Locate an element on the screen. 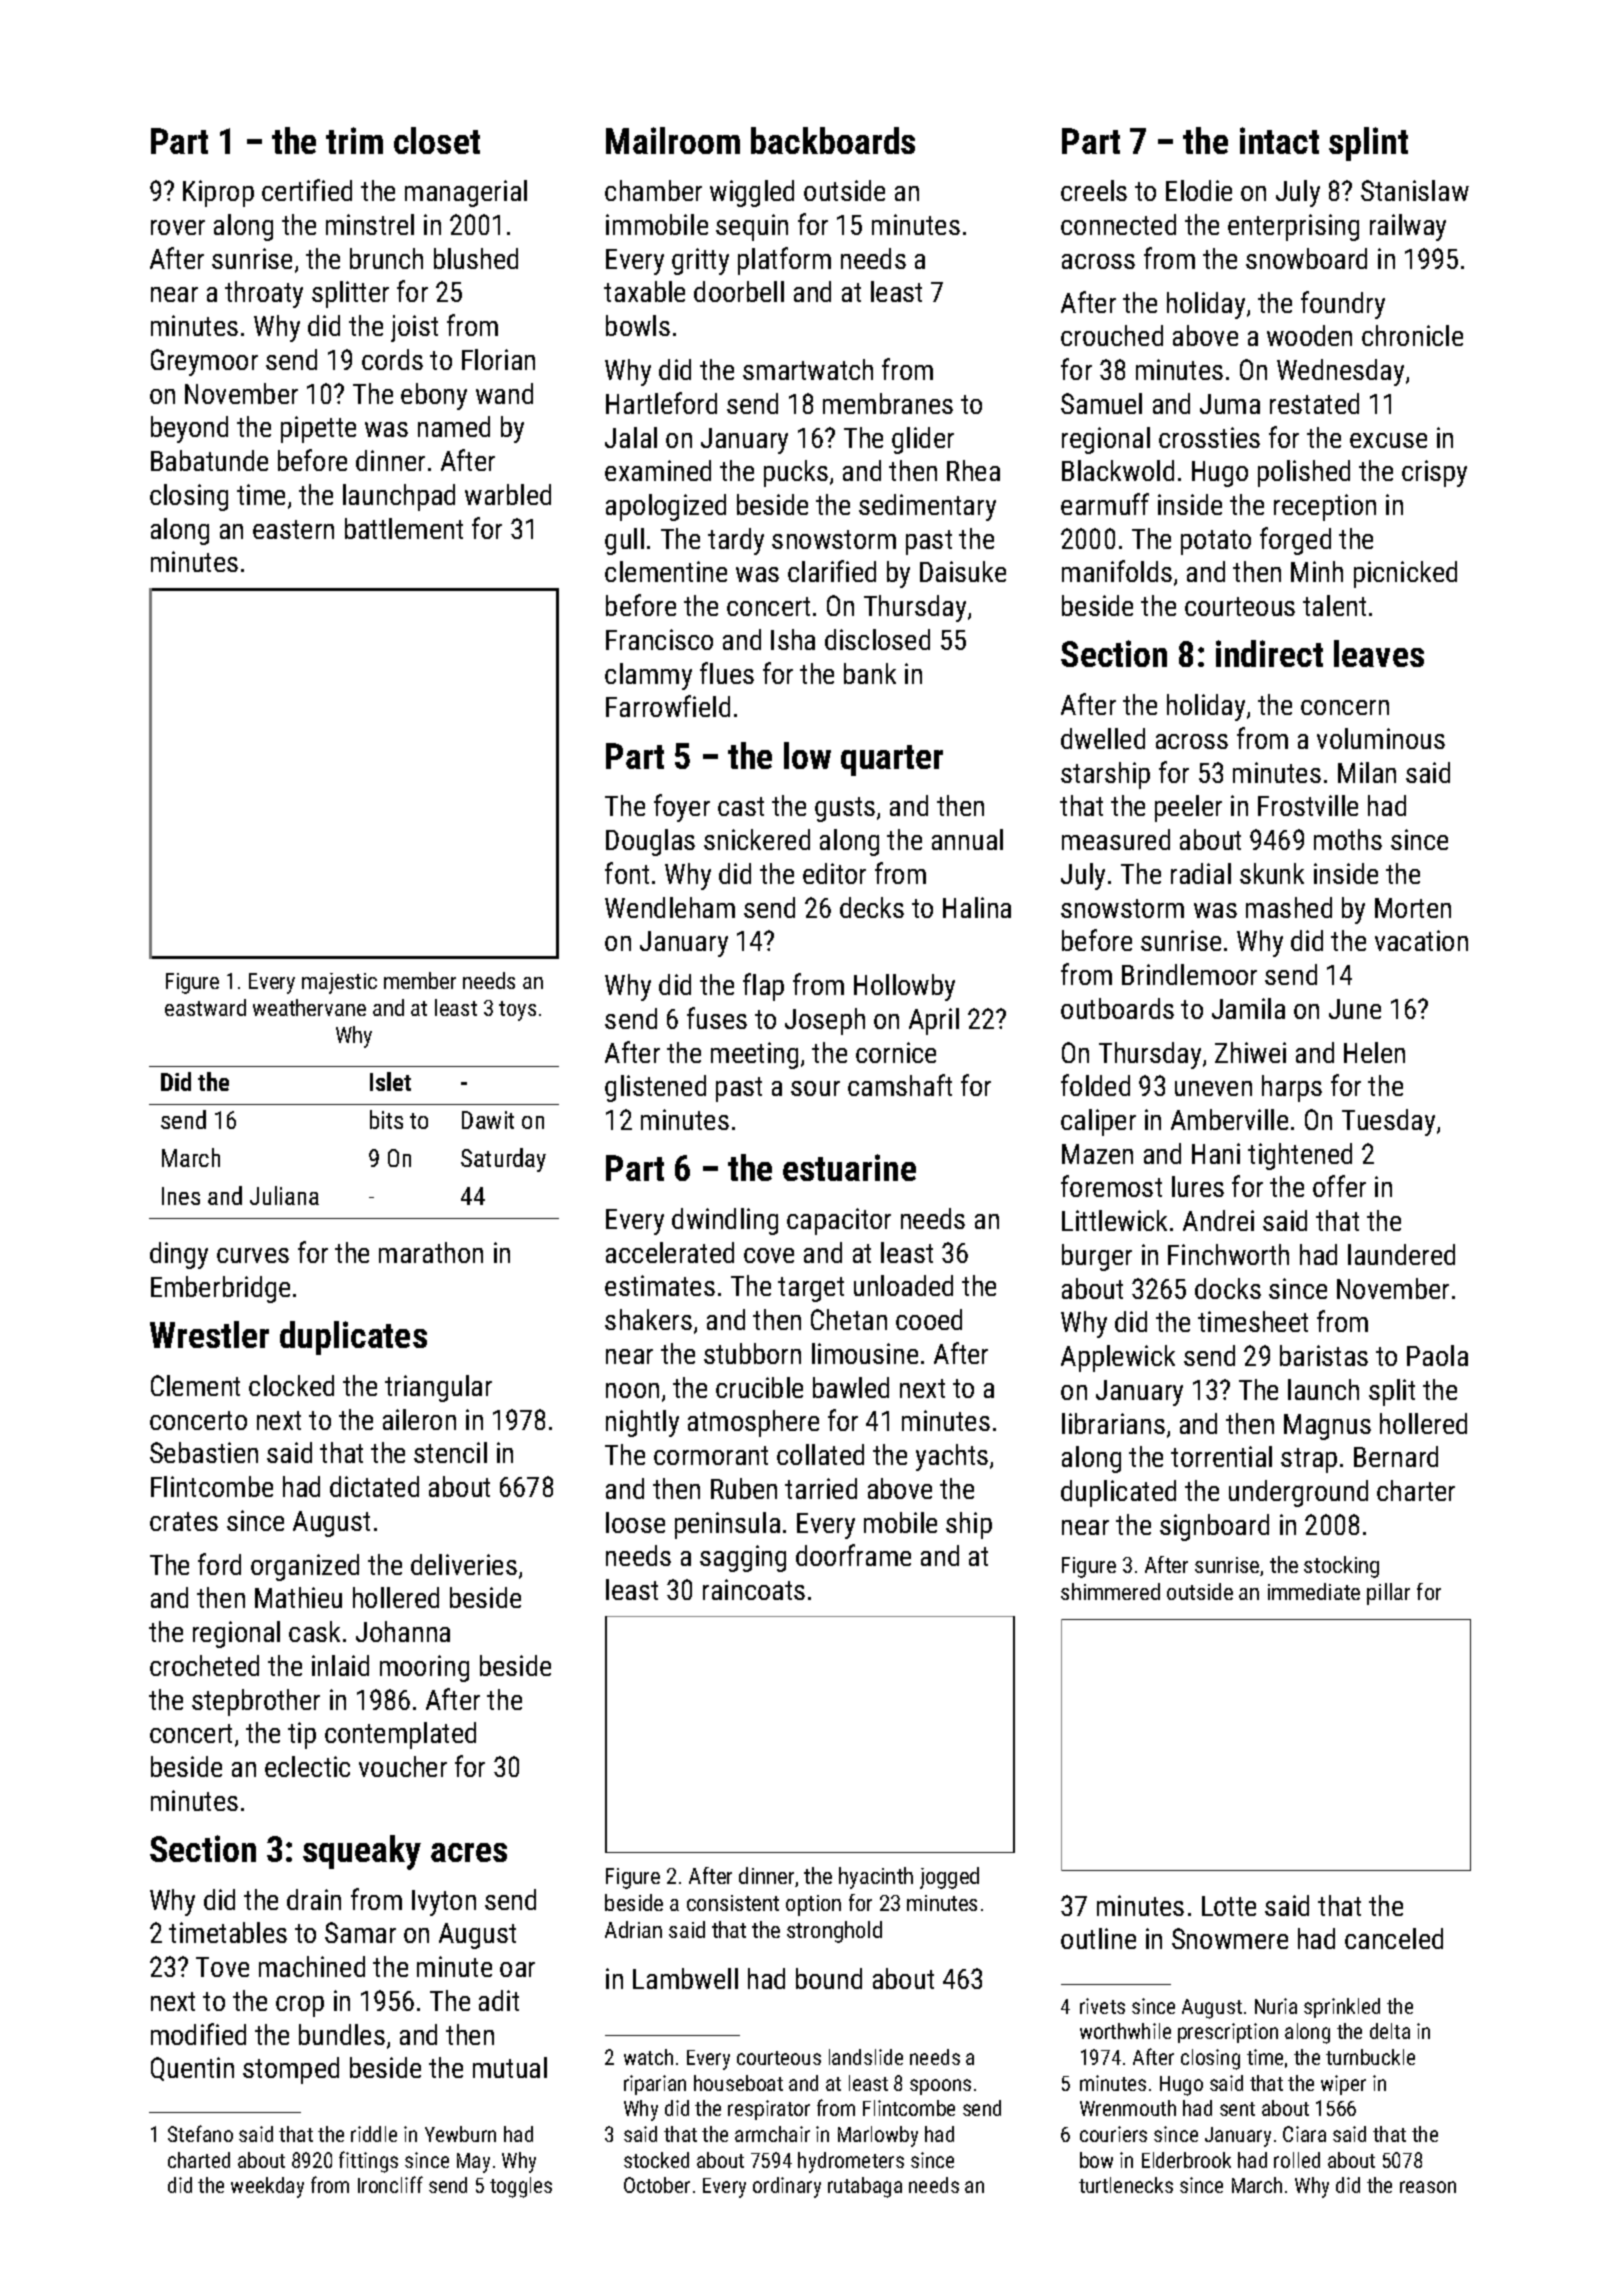  pucks is located at coordinates (796, 473).
